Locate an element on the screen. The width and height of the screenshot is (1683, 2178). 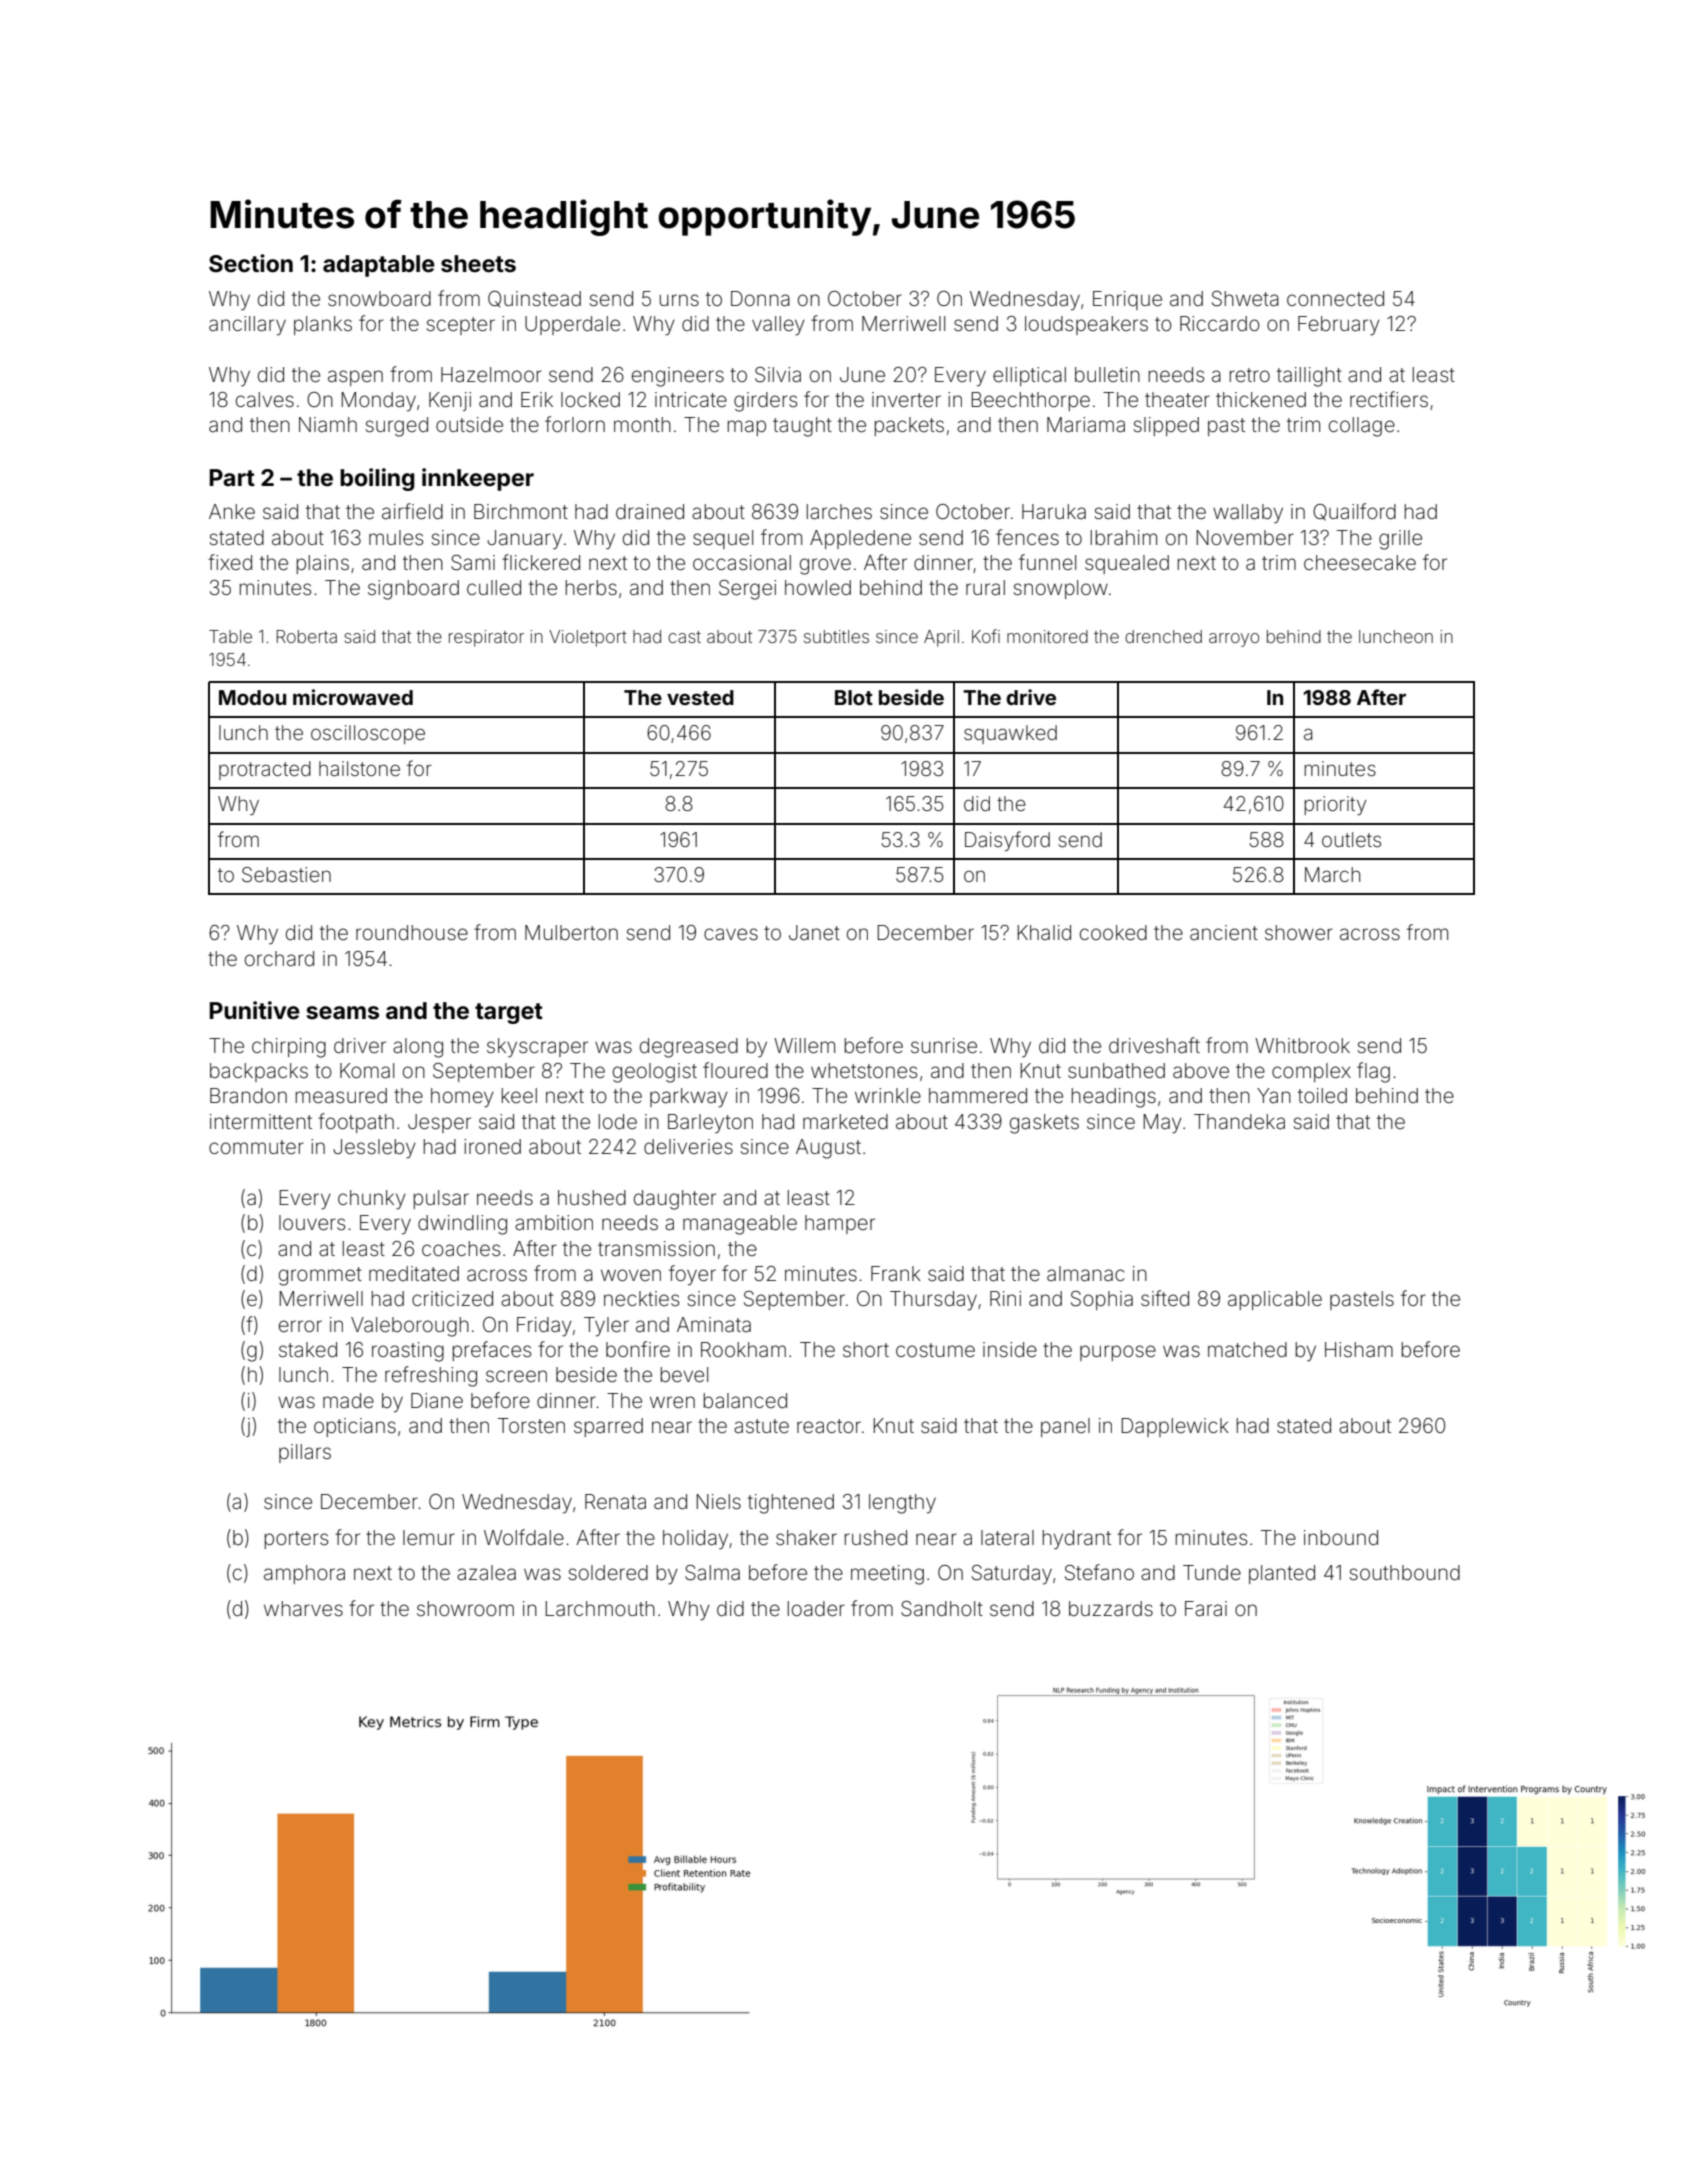
connected is located at coordinates (1335, 298).
